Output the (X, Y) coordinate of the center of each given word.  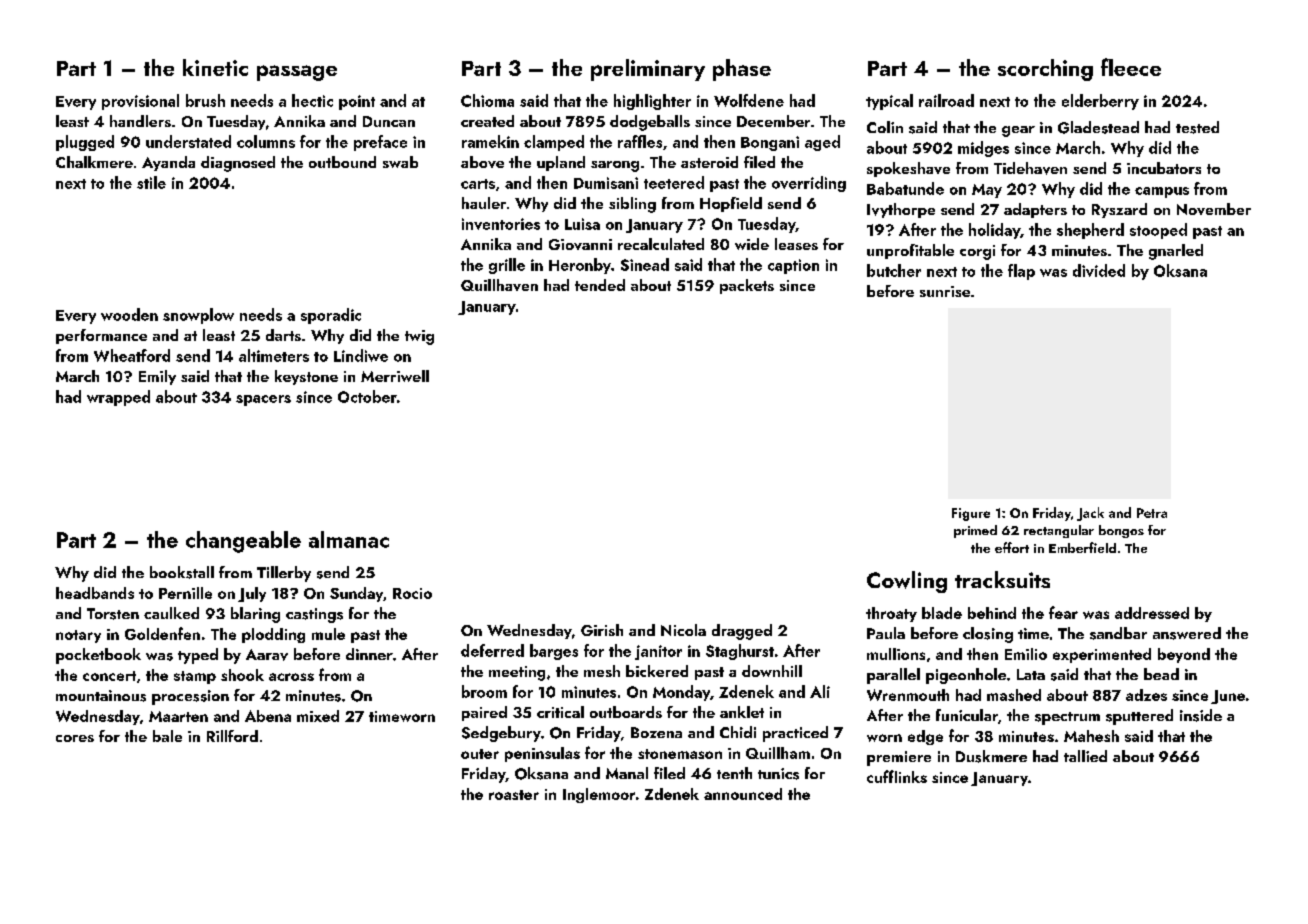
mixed (318, 716)
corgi (977, 252)
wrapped (118, 398)
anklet (742, 712)
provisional (140, 102)
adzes (1146, 695)
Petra (1152, 513)
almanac (349, 539)
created (487, 121)
